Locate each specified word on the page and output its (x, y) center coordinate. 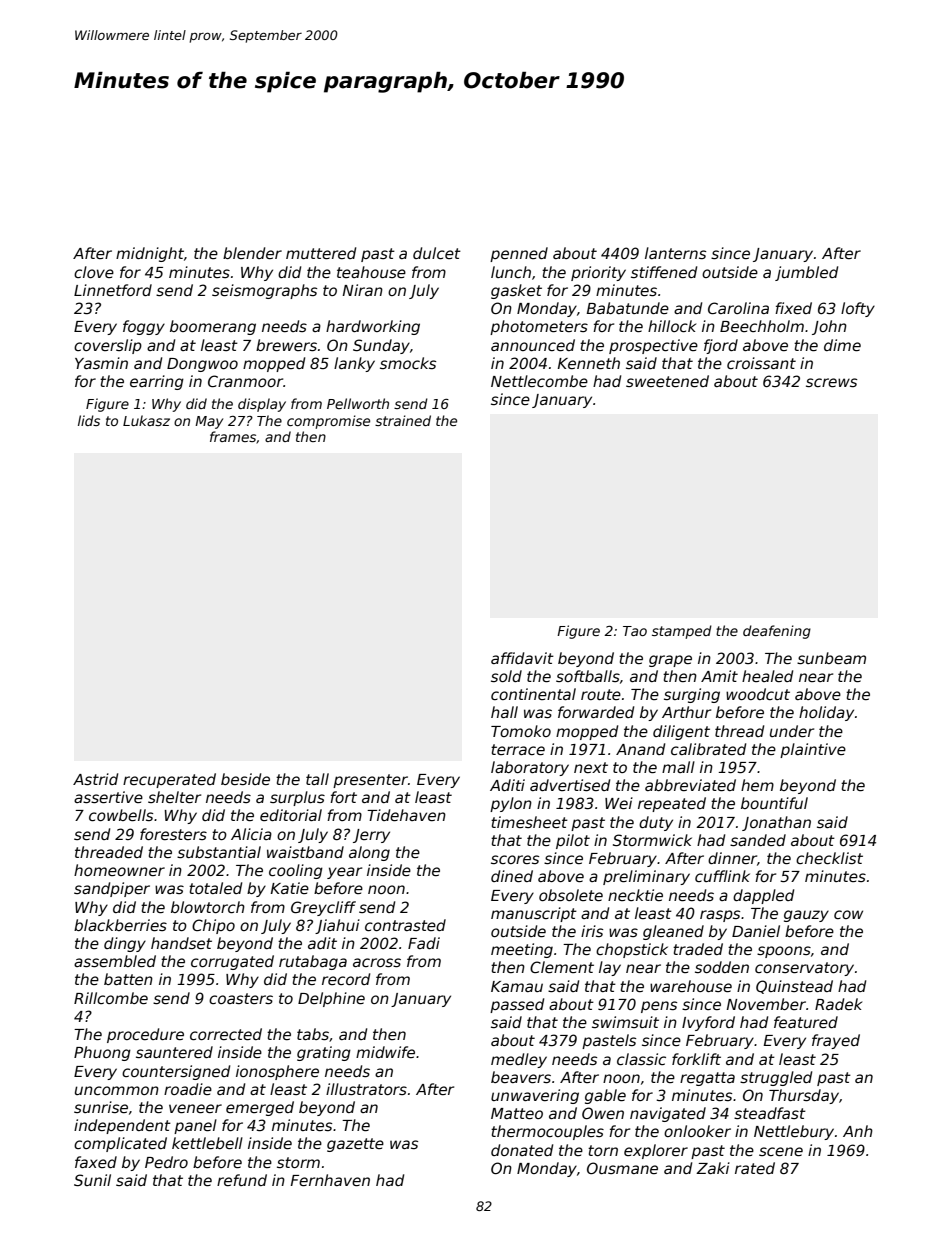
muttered (321, 253)
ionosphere (277, 1072)
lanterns (675, 253)
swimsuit (625, 1022)
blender (252, 253)
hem (757, 785)
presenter (370, 781)
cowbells (121, 815)
